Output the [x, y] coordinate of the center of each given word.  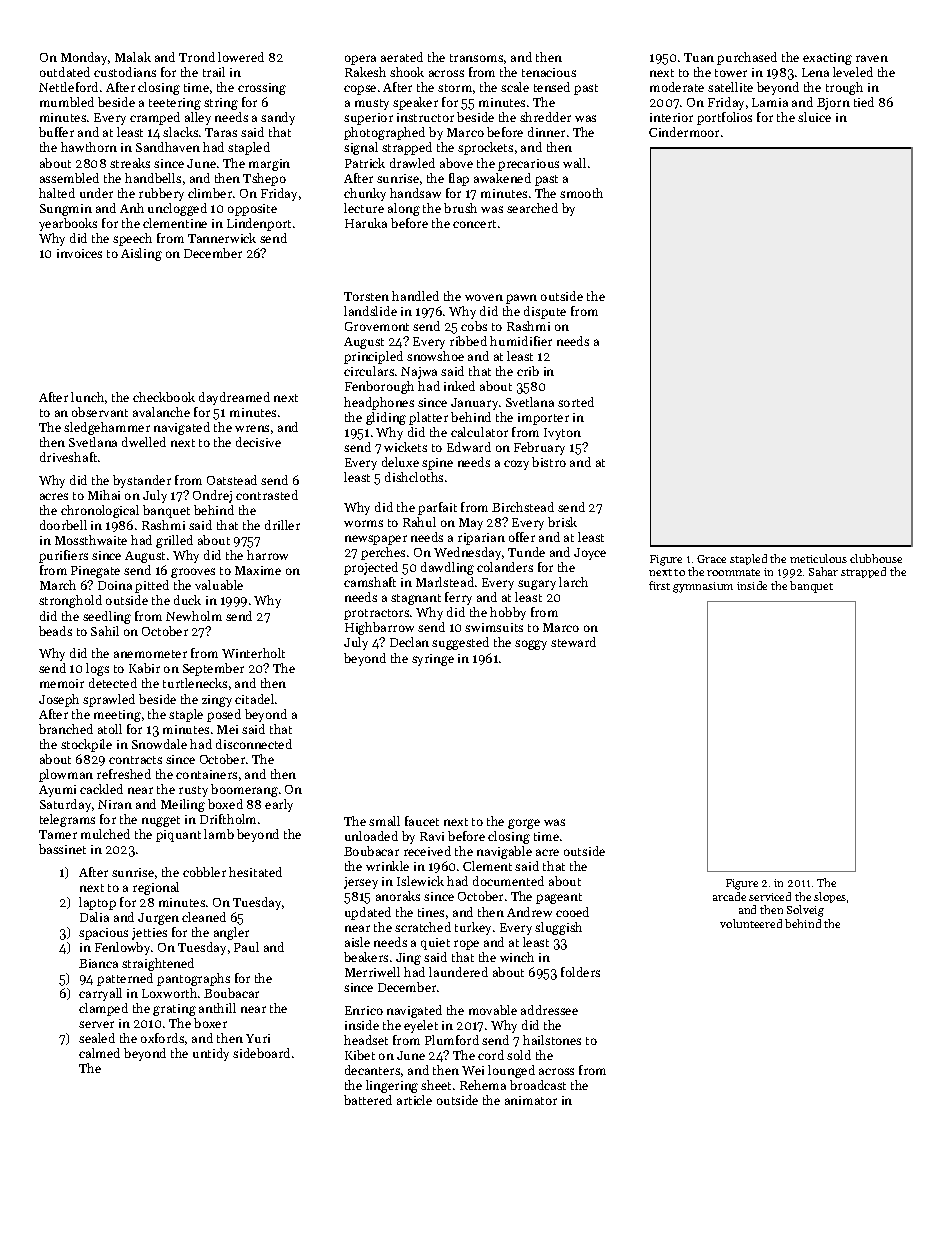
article [414, 1100]
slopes [830, 897]
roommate [733, 572]
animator [531, 1100]
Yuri [258, 1038]
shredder [545, 117]
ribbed [468, 341]
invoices [79, 253]
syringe [433, 660]
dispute [545, 312]
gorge [524, 824]
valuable [219, 585]
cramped [155, 118]
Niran [115, 804]
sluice [814, 117]
